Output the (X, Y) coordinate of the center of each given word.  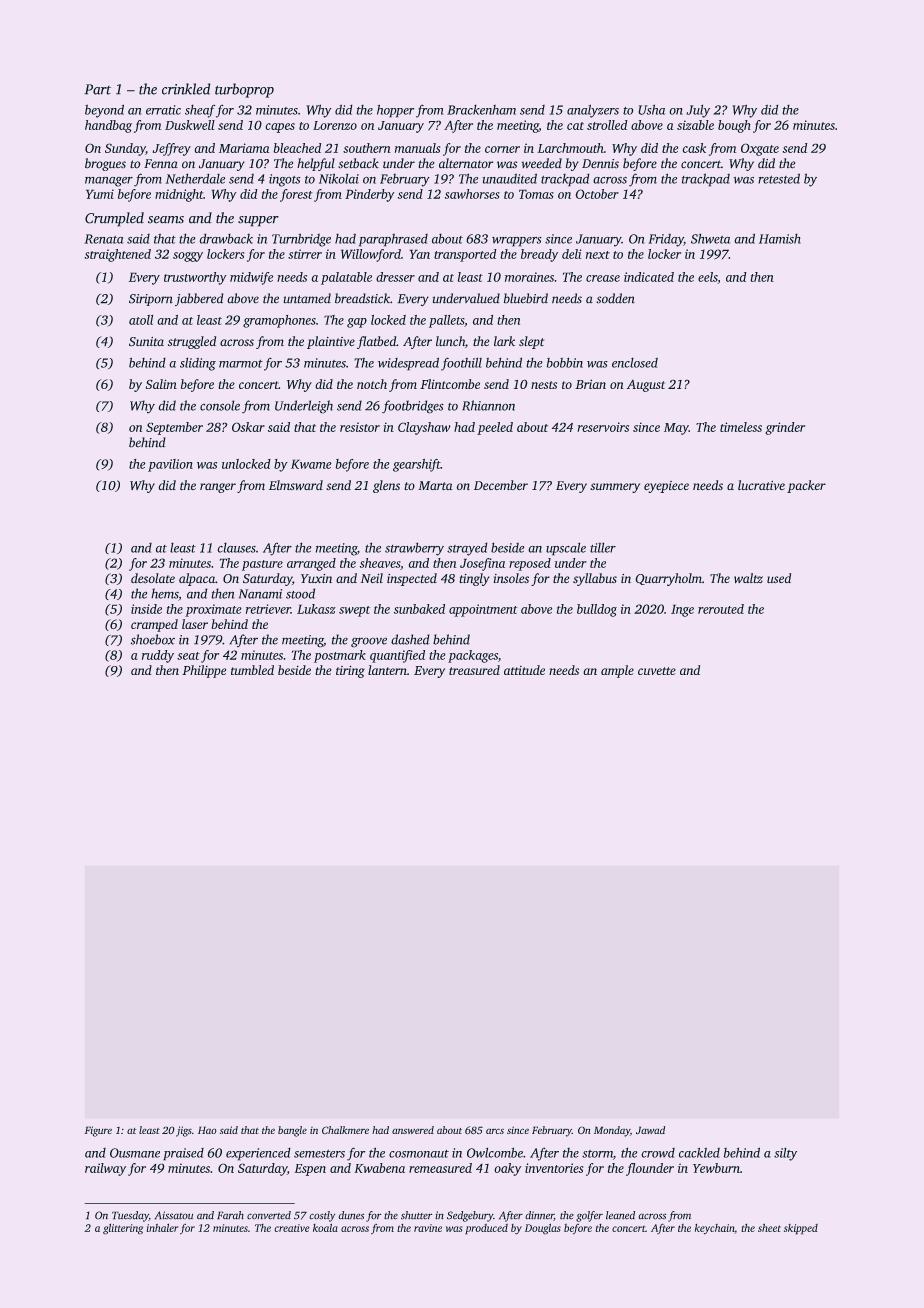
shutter (416, 1215)
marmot (241, 364)
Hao (207, 1130)
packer (806, 486)
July (698, 111)
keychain (715, 1229)
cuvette (657, 671)
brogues (105, 164)
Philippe (204, 671)
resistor (360, 427)
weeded (542, 163)
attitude (524, 670)
